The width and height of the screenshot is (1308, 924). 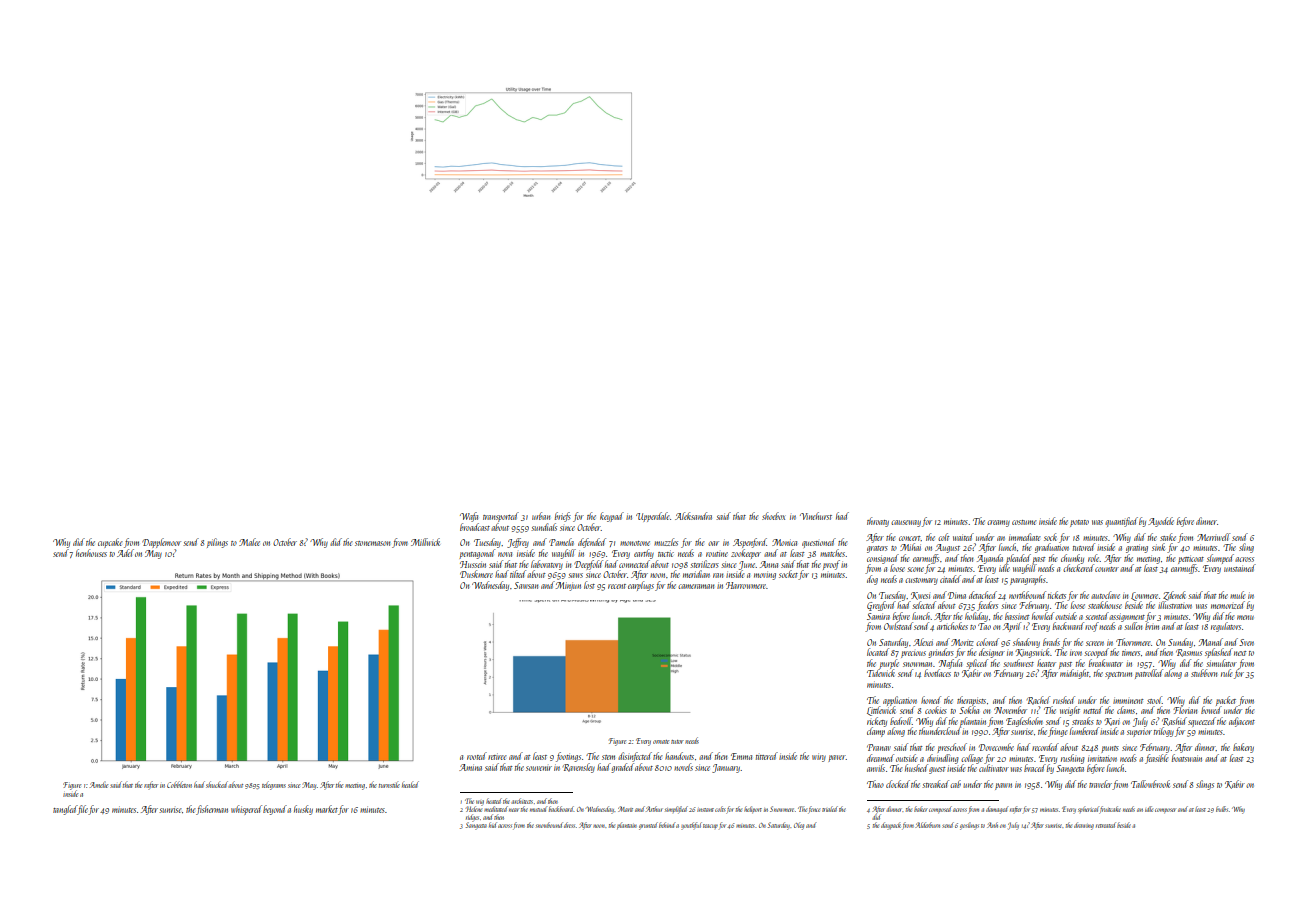 I want to click on Amelie, so click(x=99, y=785).
